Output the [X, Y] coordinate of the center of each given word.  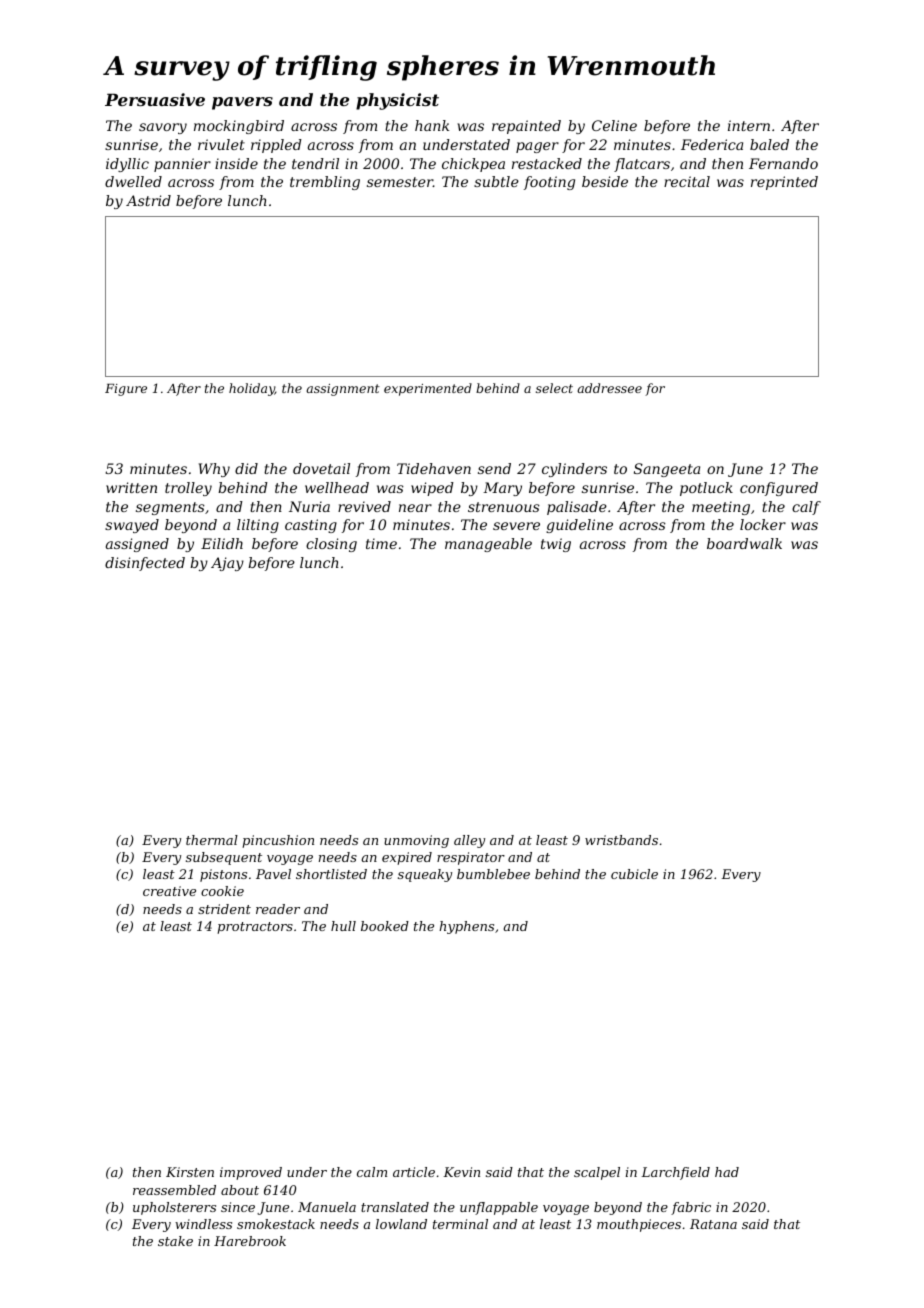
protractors [255, 928]
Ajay [227, 564]
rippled [276, 146]
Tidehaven [434, 468]
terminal [460, 1224]
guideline [579, 526]
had [727, 1172]
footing [549, 183]
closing [331, 545]
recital [687, 181]
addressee [609, 388]
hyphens [466, 927]
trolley [188, 489]
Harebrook [250, 1241]
